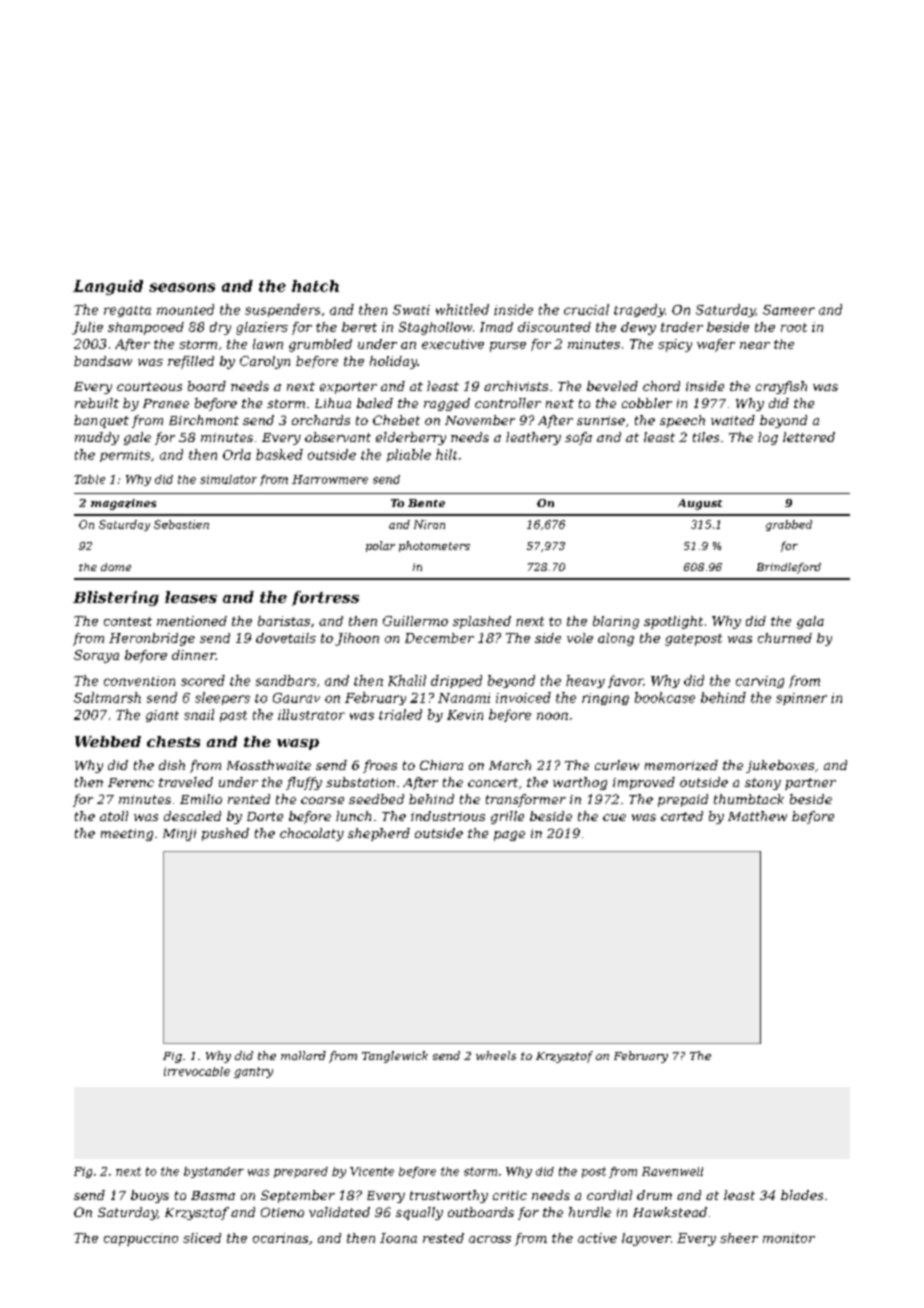 Image resolution: width=924 pixels, height=1308 pixels. I want to click on grabbed, so click(789, 525).
